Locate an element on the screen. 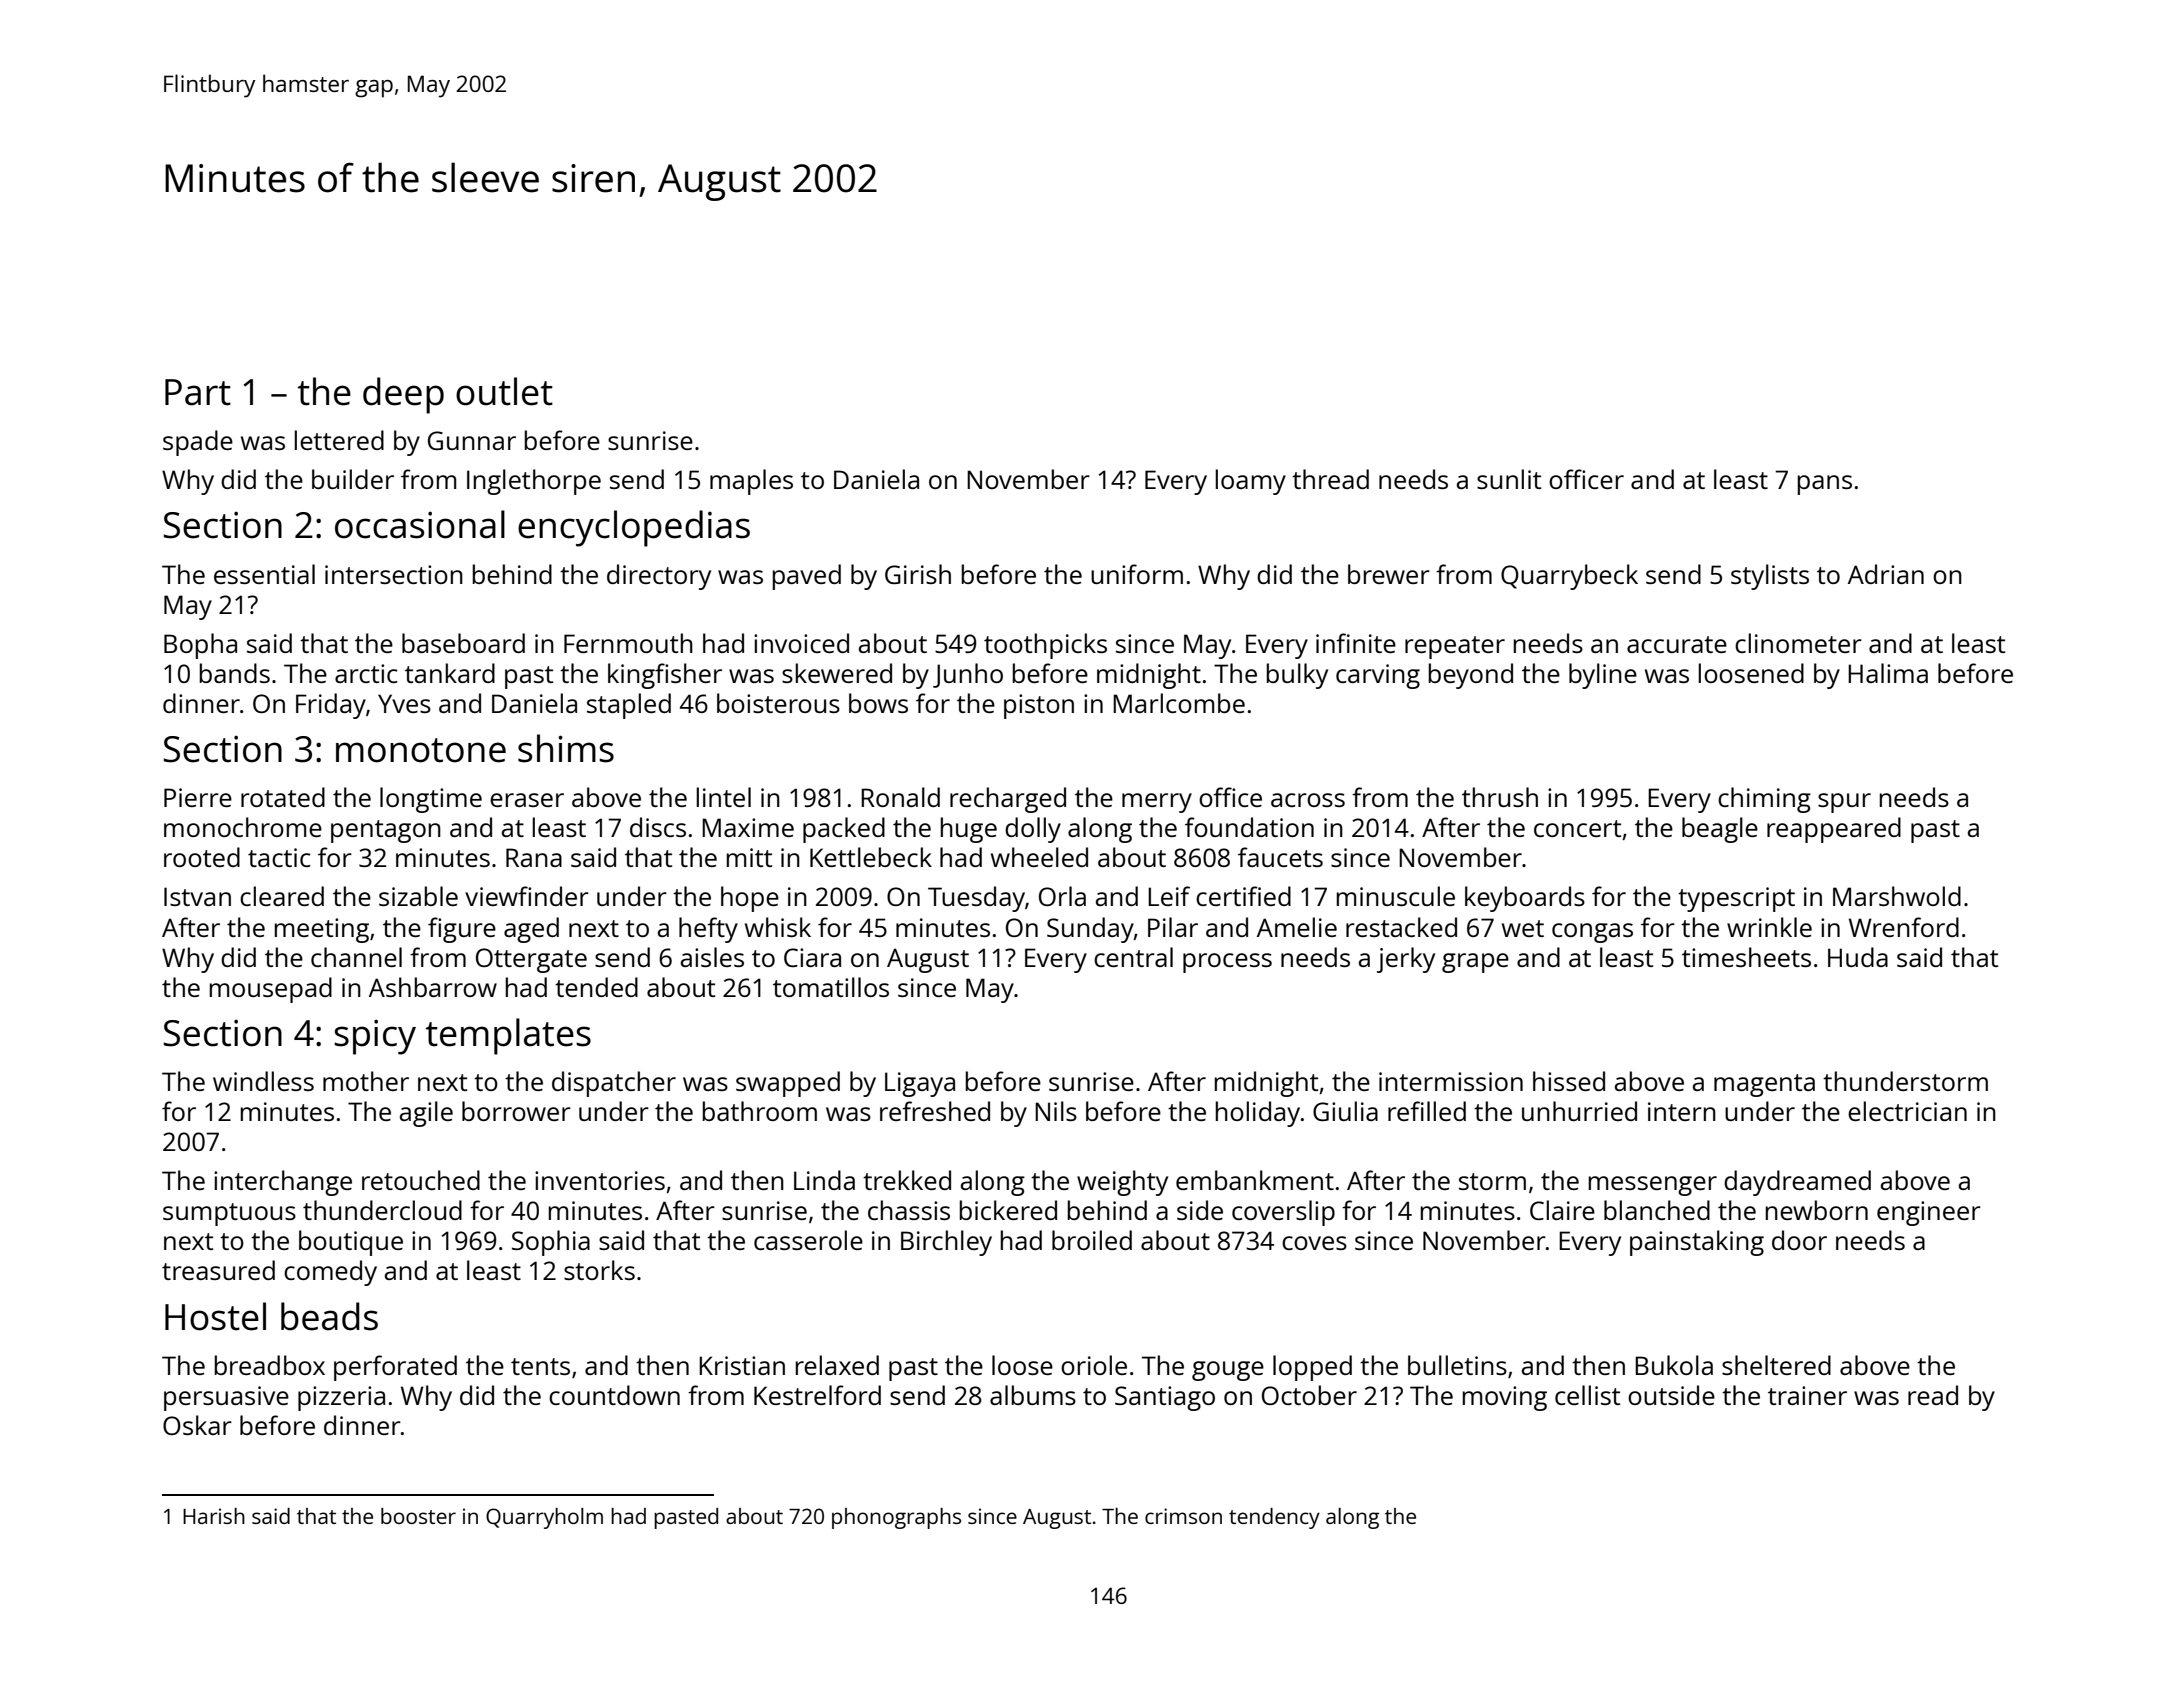  unhurried is located at coordinates (1579, 1111).
